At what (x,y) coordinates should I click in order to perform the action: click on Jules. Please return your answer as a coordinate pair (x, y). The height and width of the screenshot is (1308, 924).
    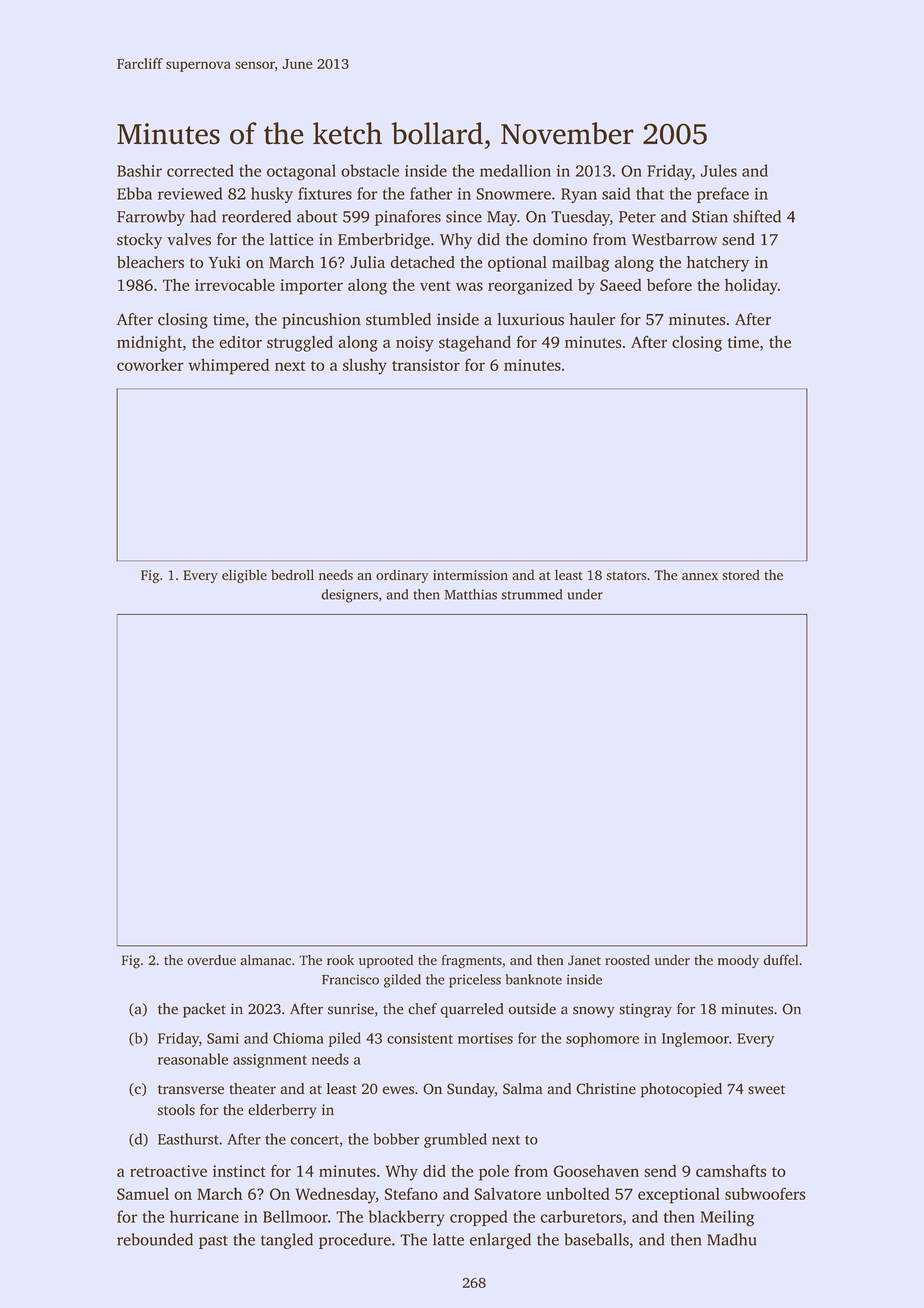
    Looking at the image, I should click on (719, 170).
